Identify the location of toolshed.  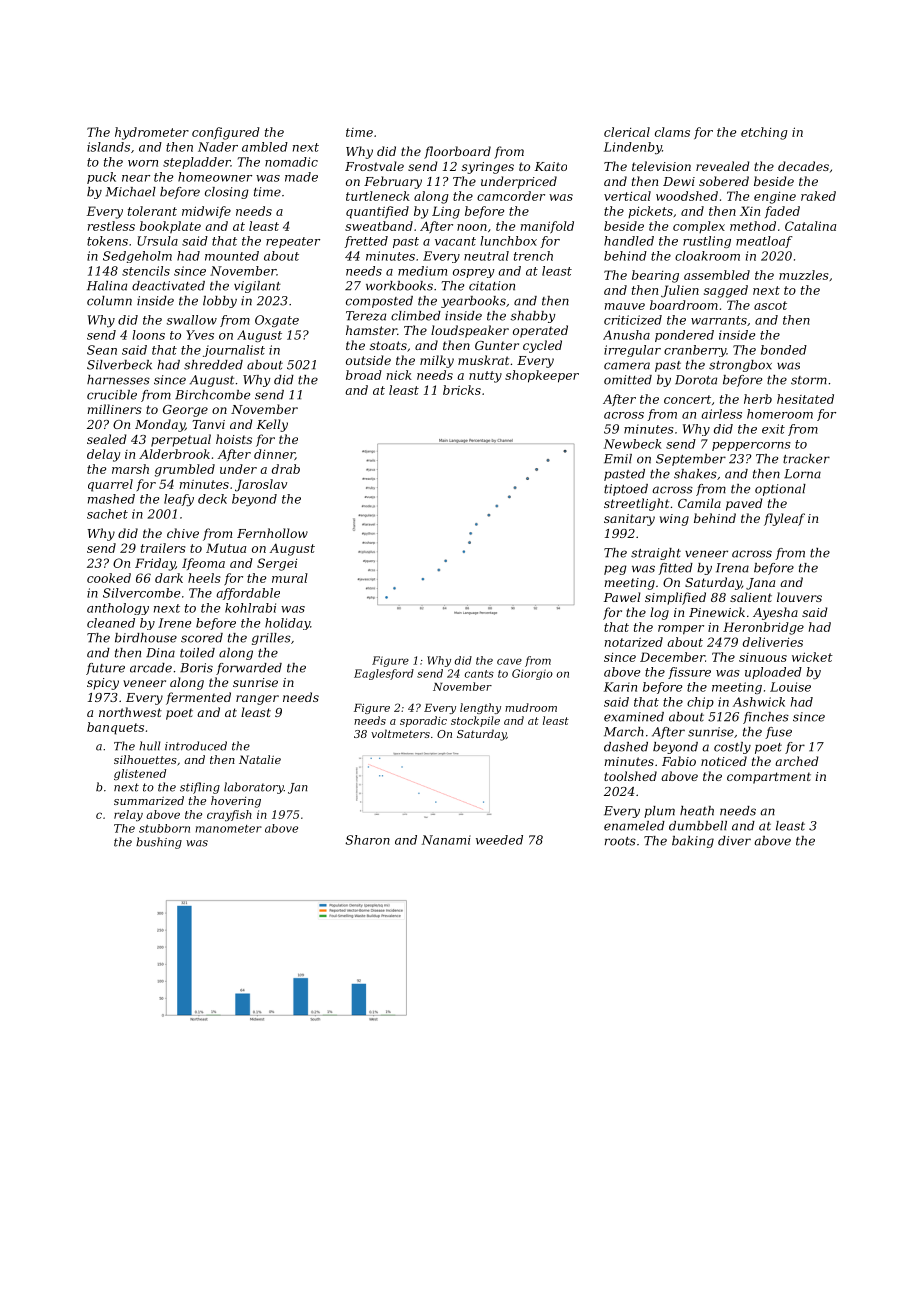
(630, 776).
